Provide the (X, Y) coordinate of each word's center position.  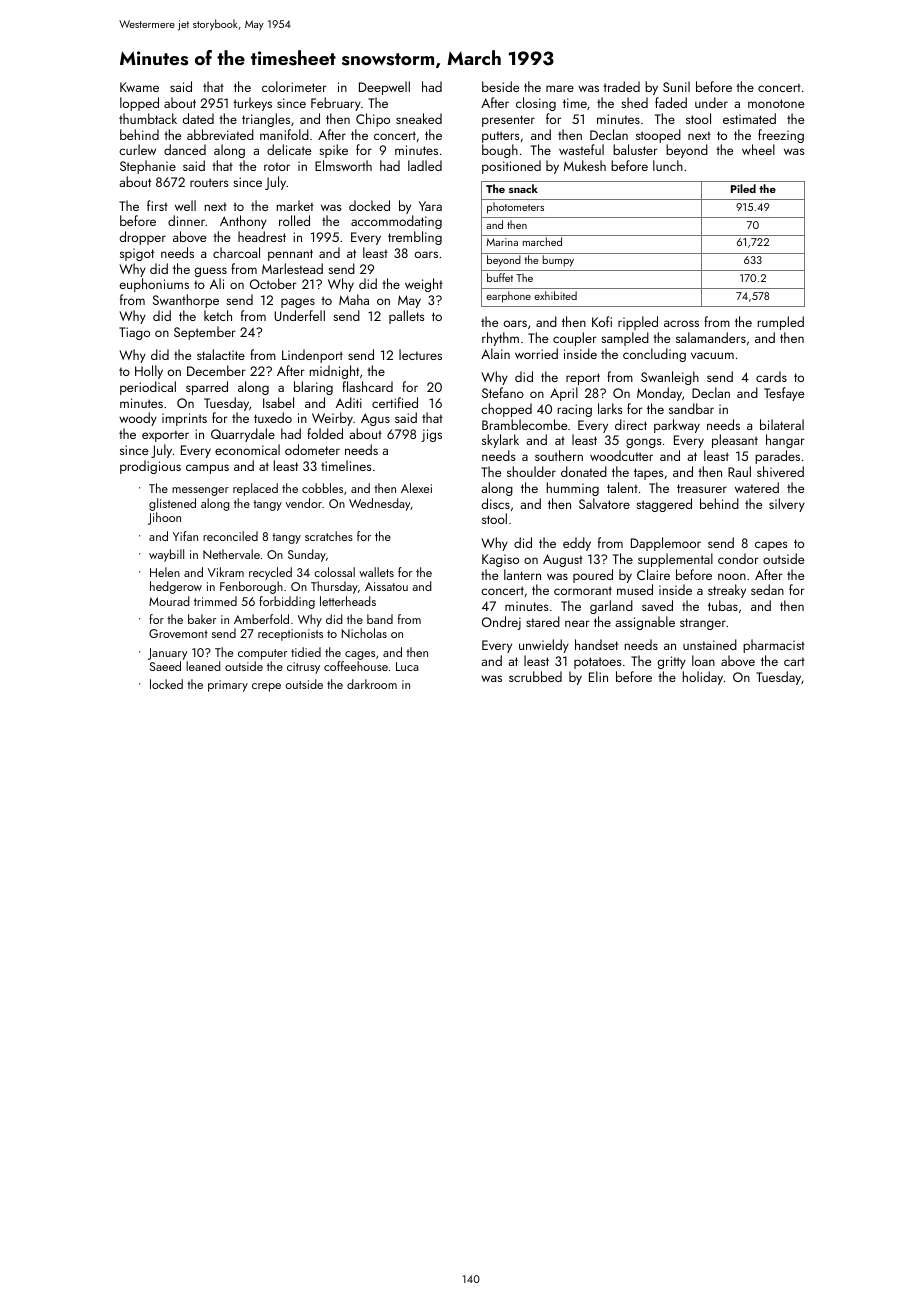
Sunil (676, 86)
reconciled (230, 536)
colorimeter (294, 86)
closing (536, 104)
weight (424, 285)
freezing (781, 136)
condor (738, 558)
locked (166, 684)
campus (207, 469)
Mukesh (585, 165)
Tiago (134, 333)
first (157, 205)
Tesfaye (784, 394)
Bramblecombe (524, 424)
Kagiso (500, 560)
